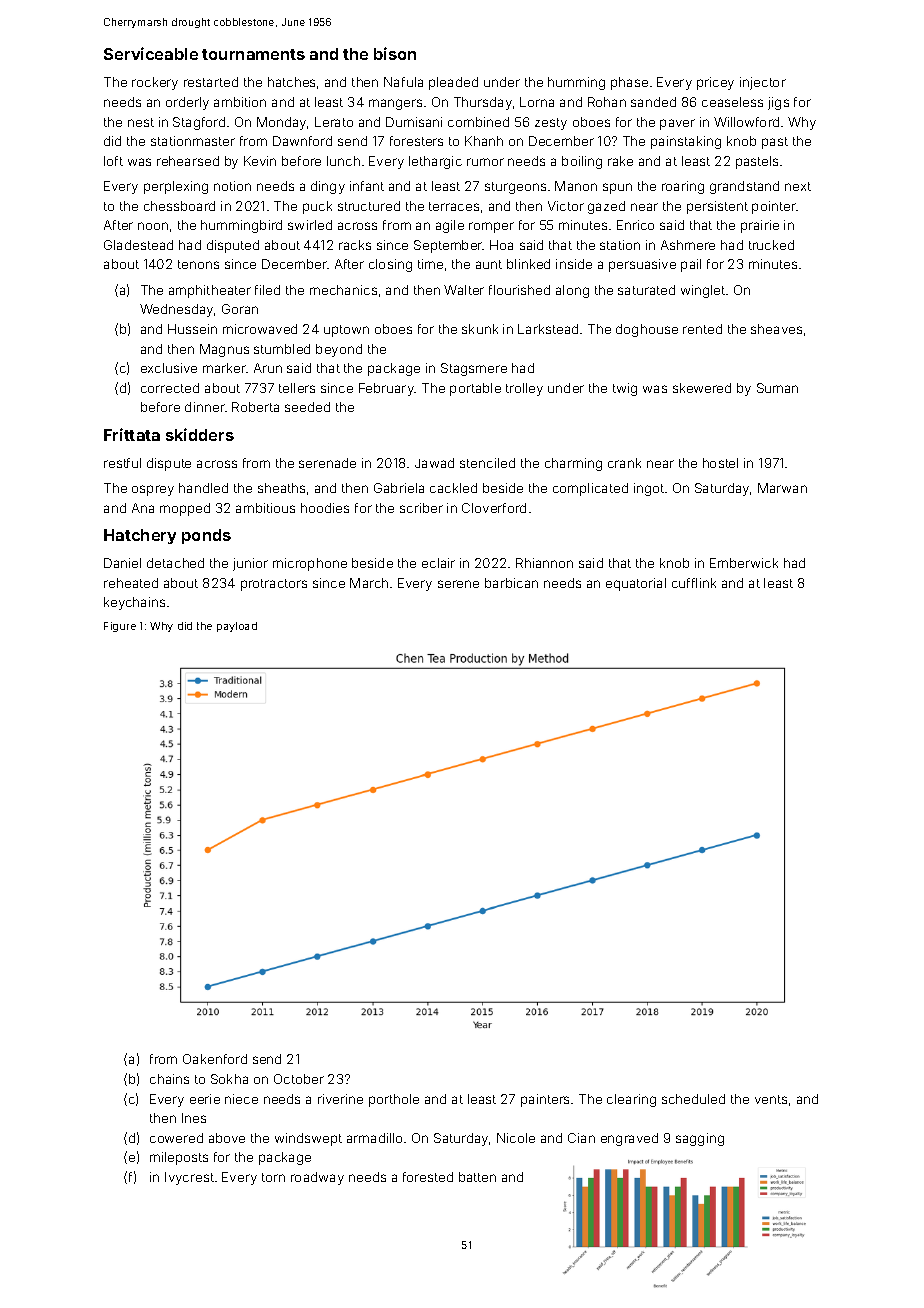  Describe the element at coordinates (188, 161) in the screenshot. I see `rehearsed` at that location.
